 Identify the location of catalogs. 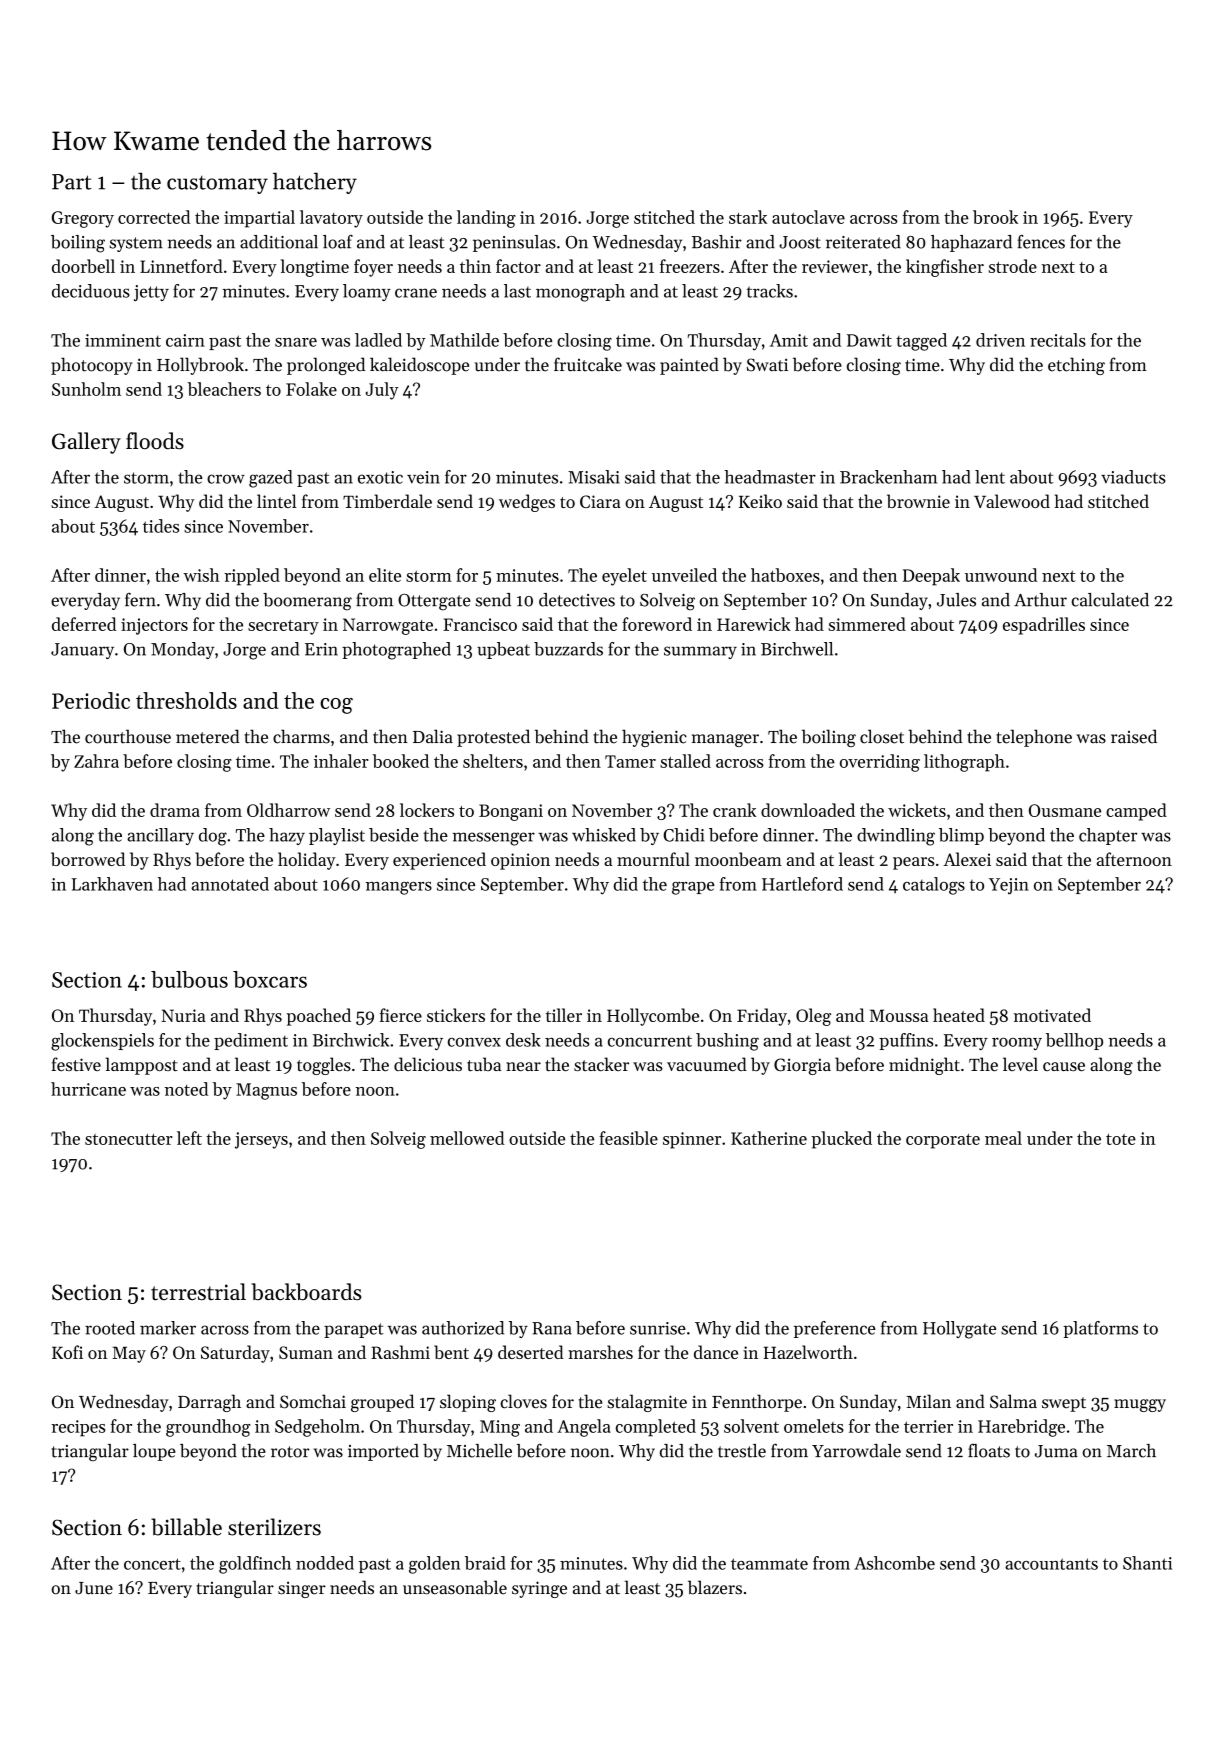
(934, 886).
